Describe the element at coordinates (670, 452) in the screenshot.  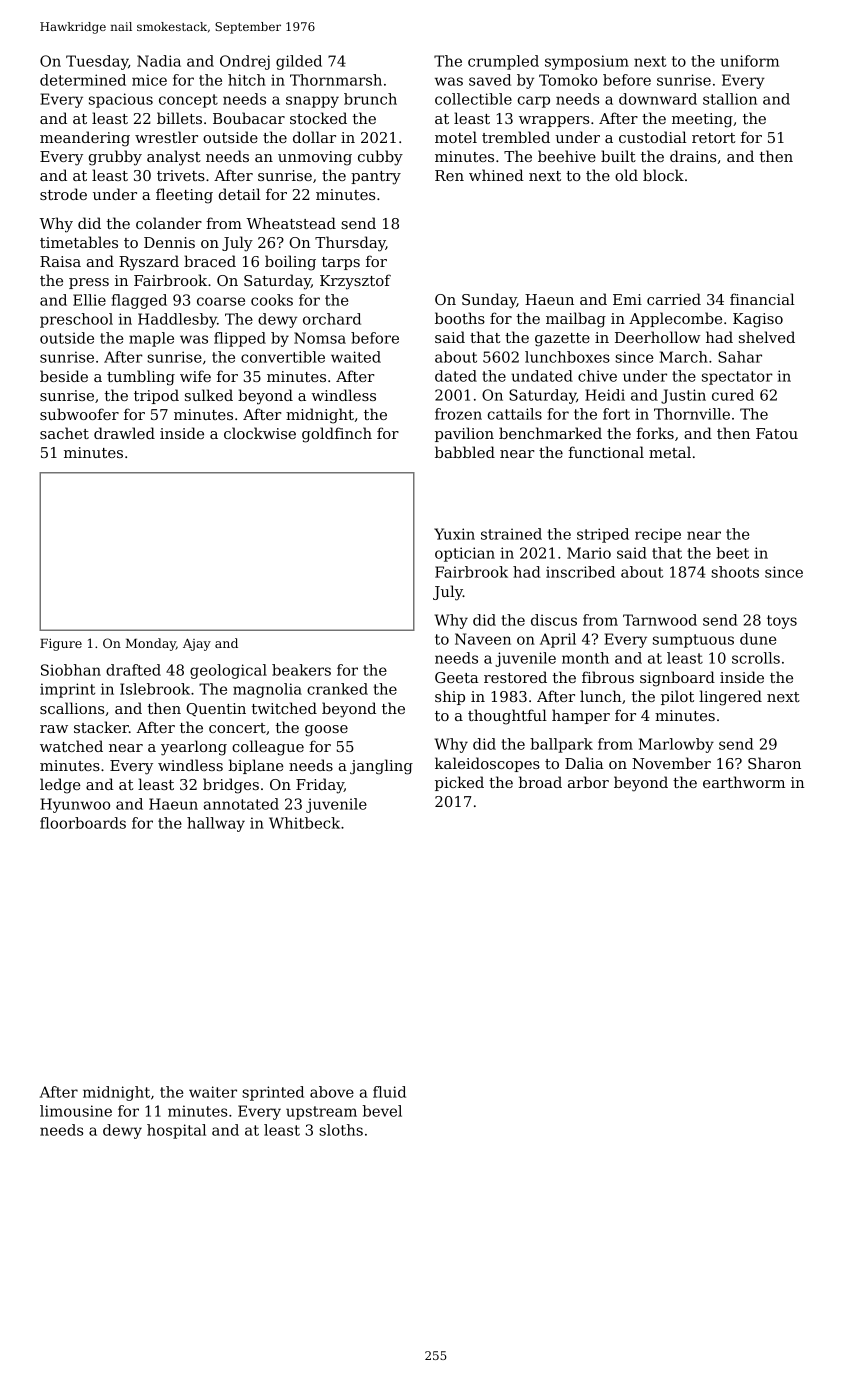
I see `metal` at that location.
